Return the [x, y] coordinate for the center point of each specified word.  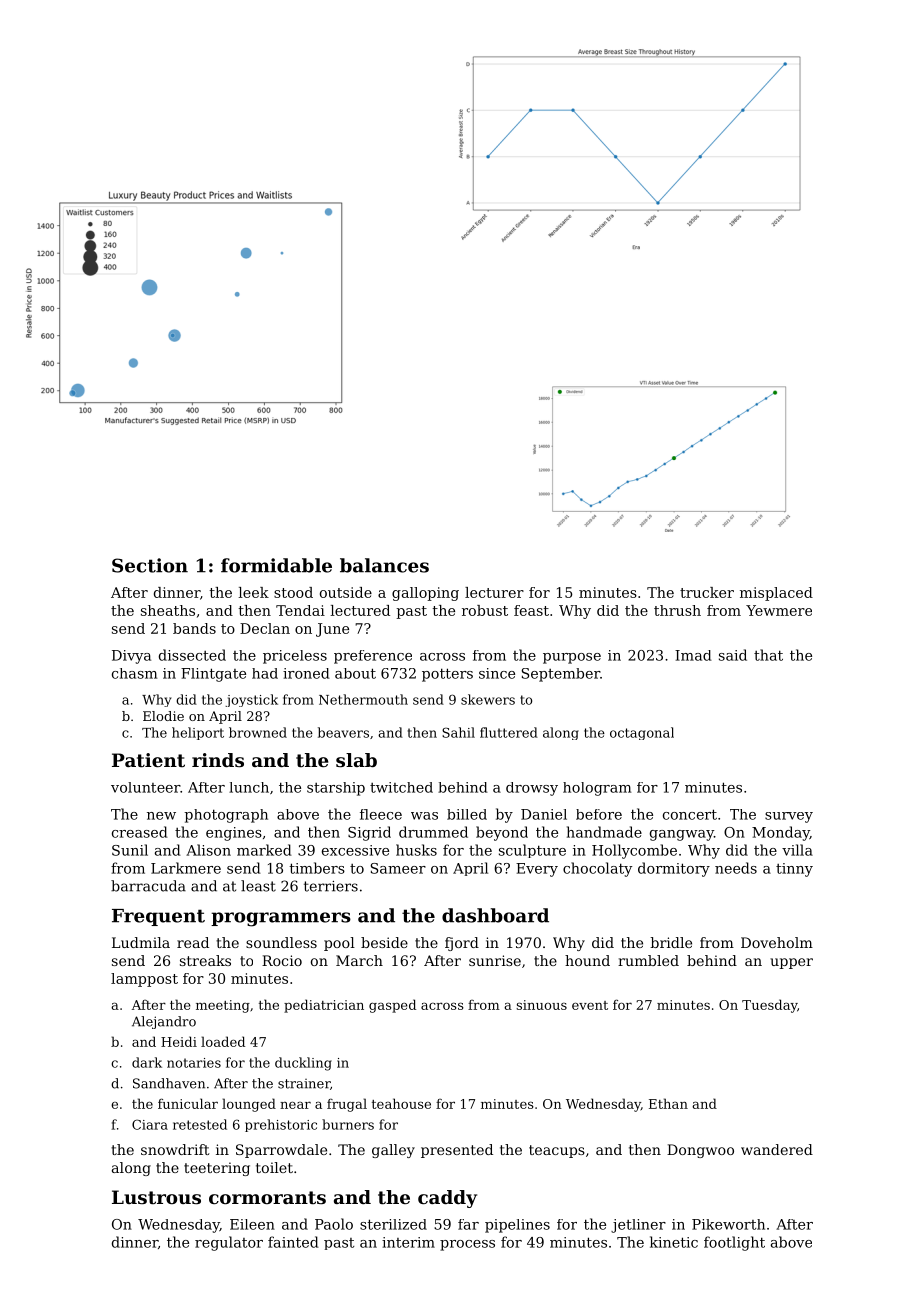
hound [587, 960]
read [193, 942]
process [467, 1245]
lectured [360, 610]
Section [150, 565]
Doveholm [777, 942]
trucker [707, 592]
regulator [229, 1243]
